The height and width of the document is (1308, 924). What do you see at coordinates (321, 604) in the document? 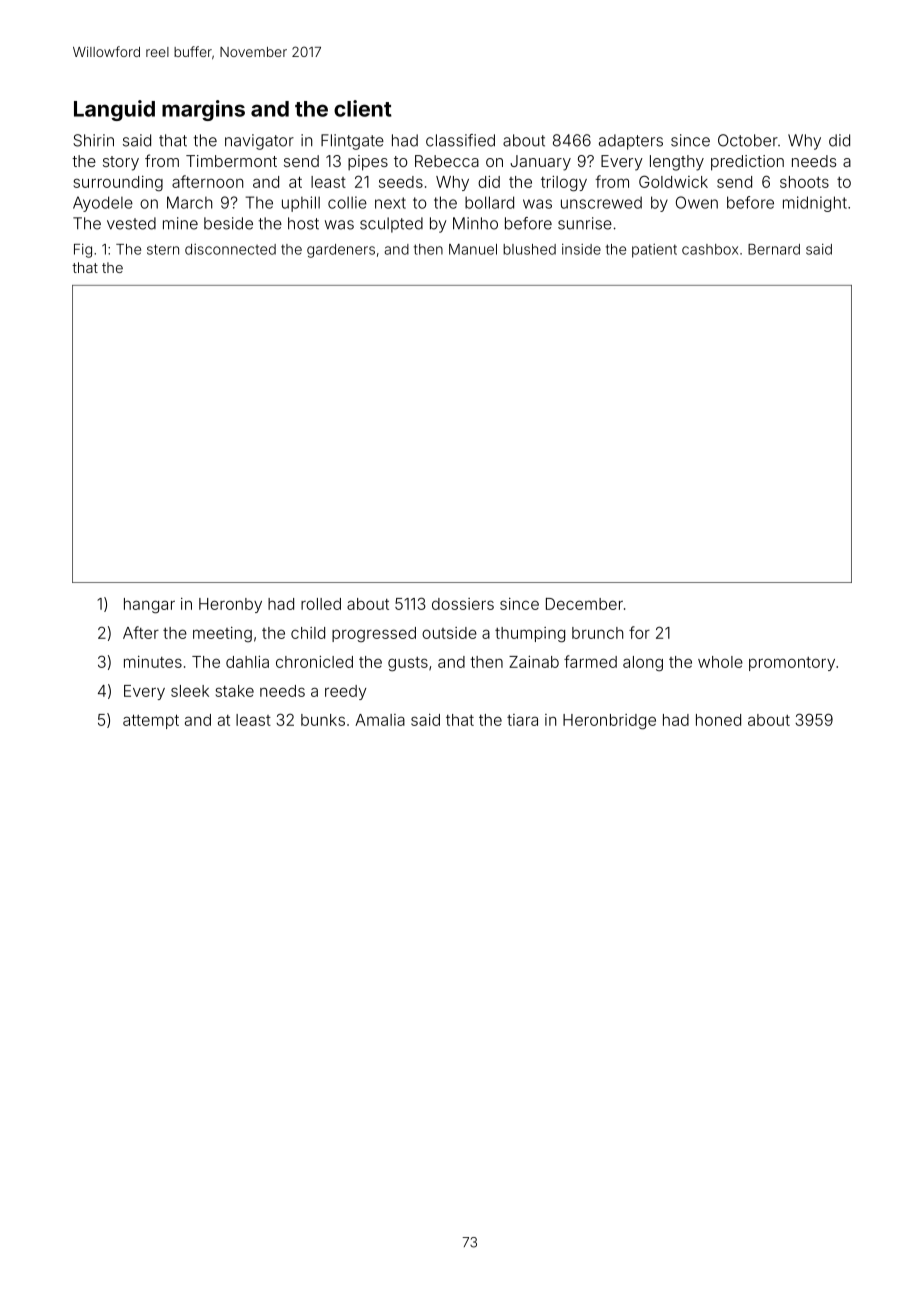
I see `rolled` at bounding box center [321, 604].
